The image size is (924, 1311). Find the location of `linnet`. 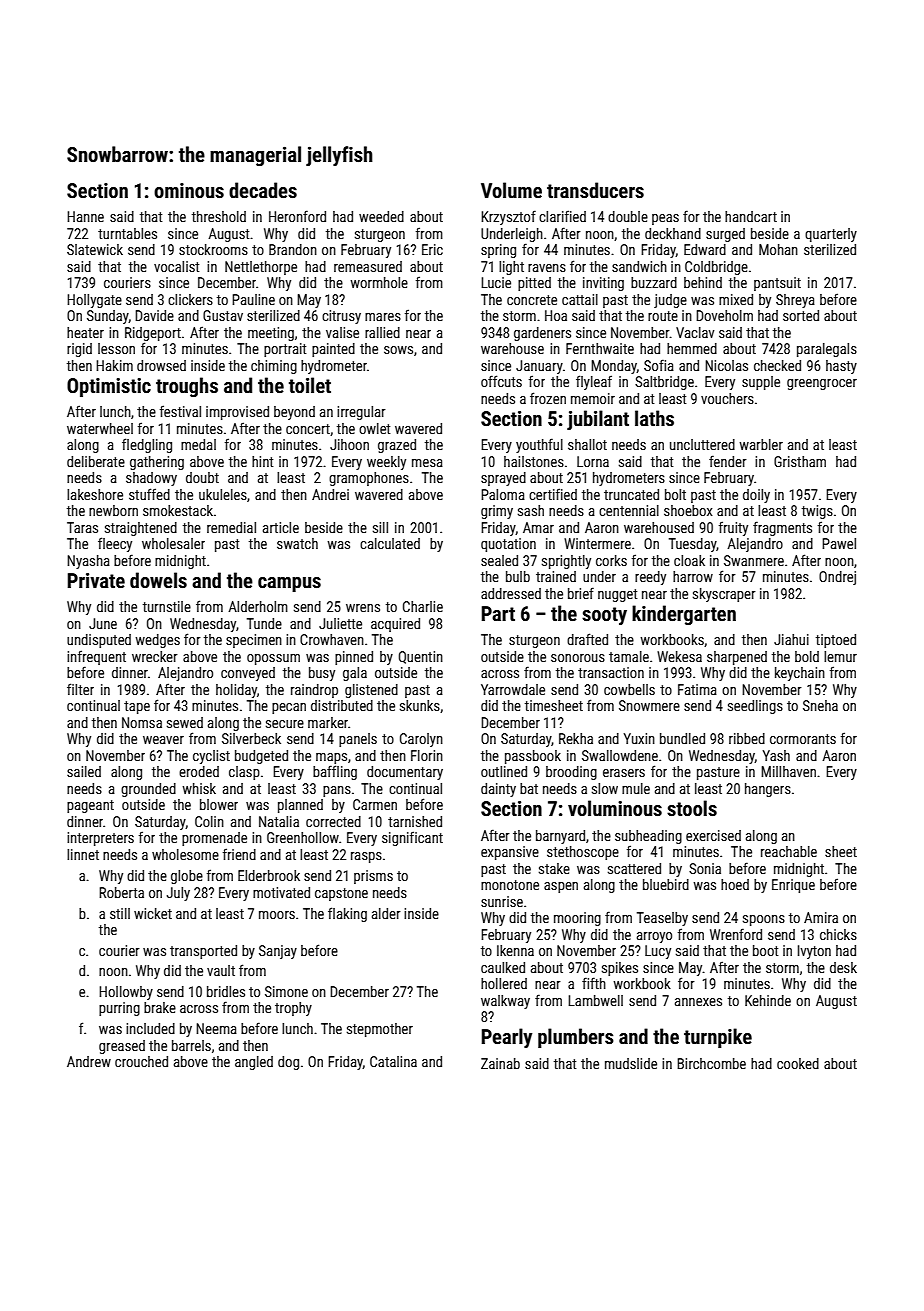

linnet is located at coordinates (83, 854).
